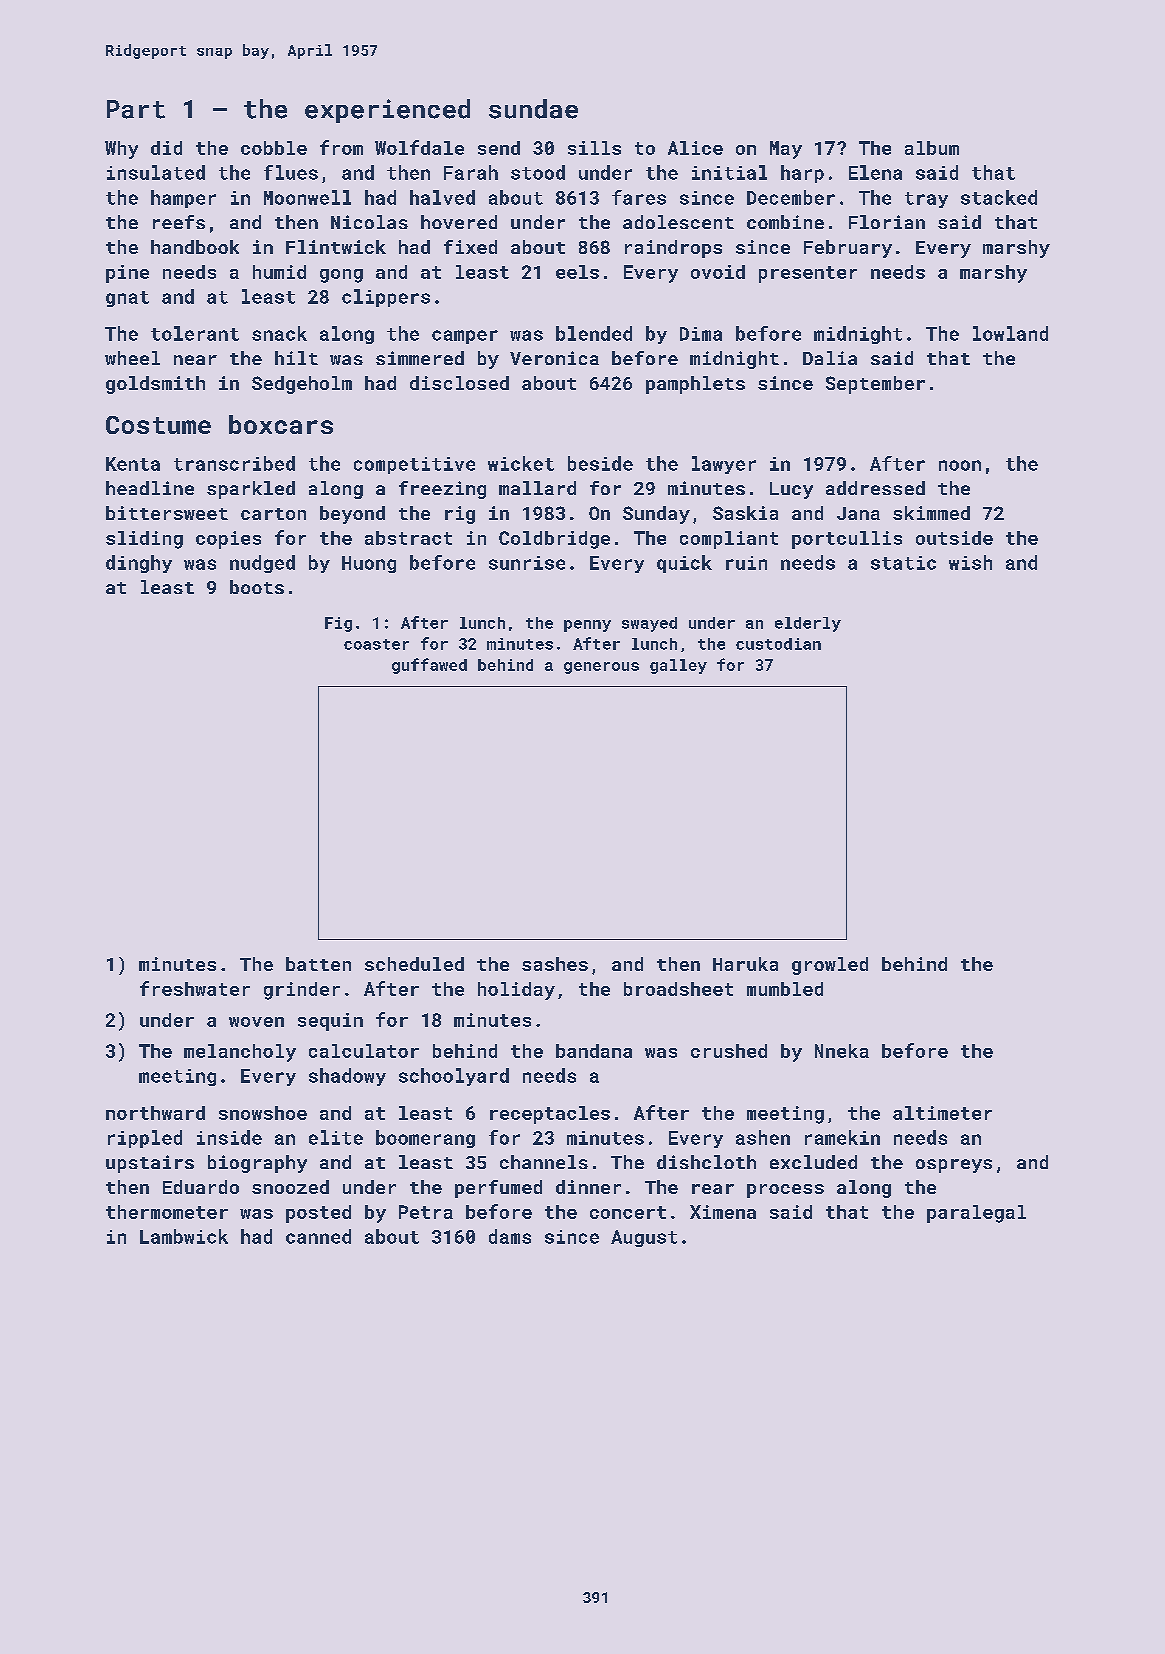  Describe the element at coordinates (150, 1164) in the page. I see `upstairs` at that location.
